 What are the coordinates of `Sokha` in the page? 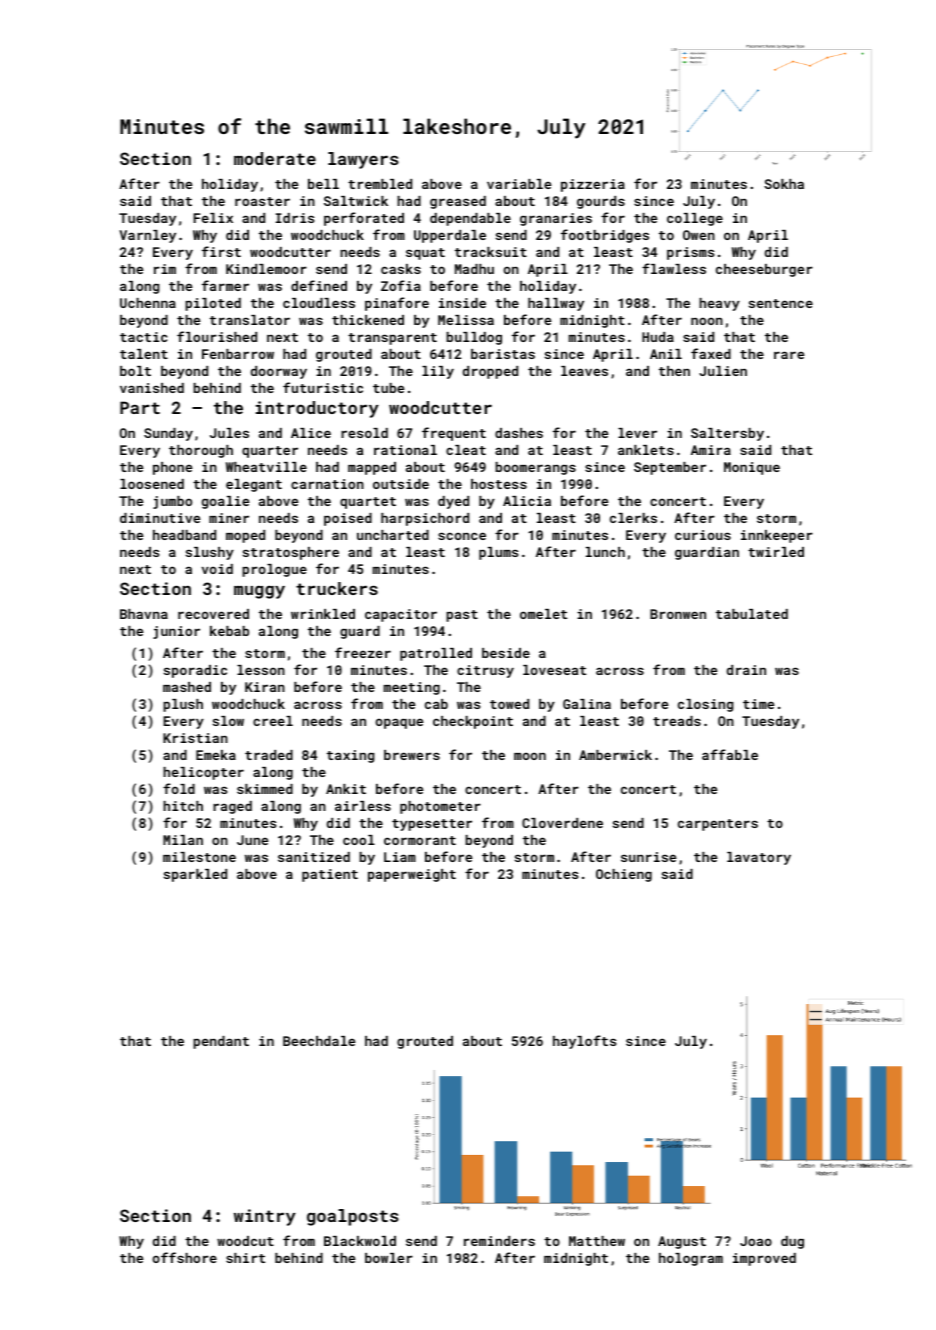 It's located at (784, 184).
